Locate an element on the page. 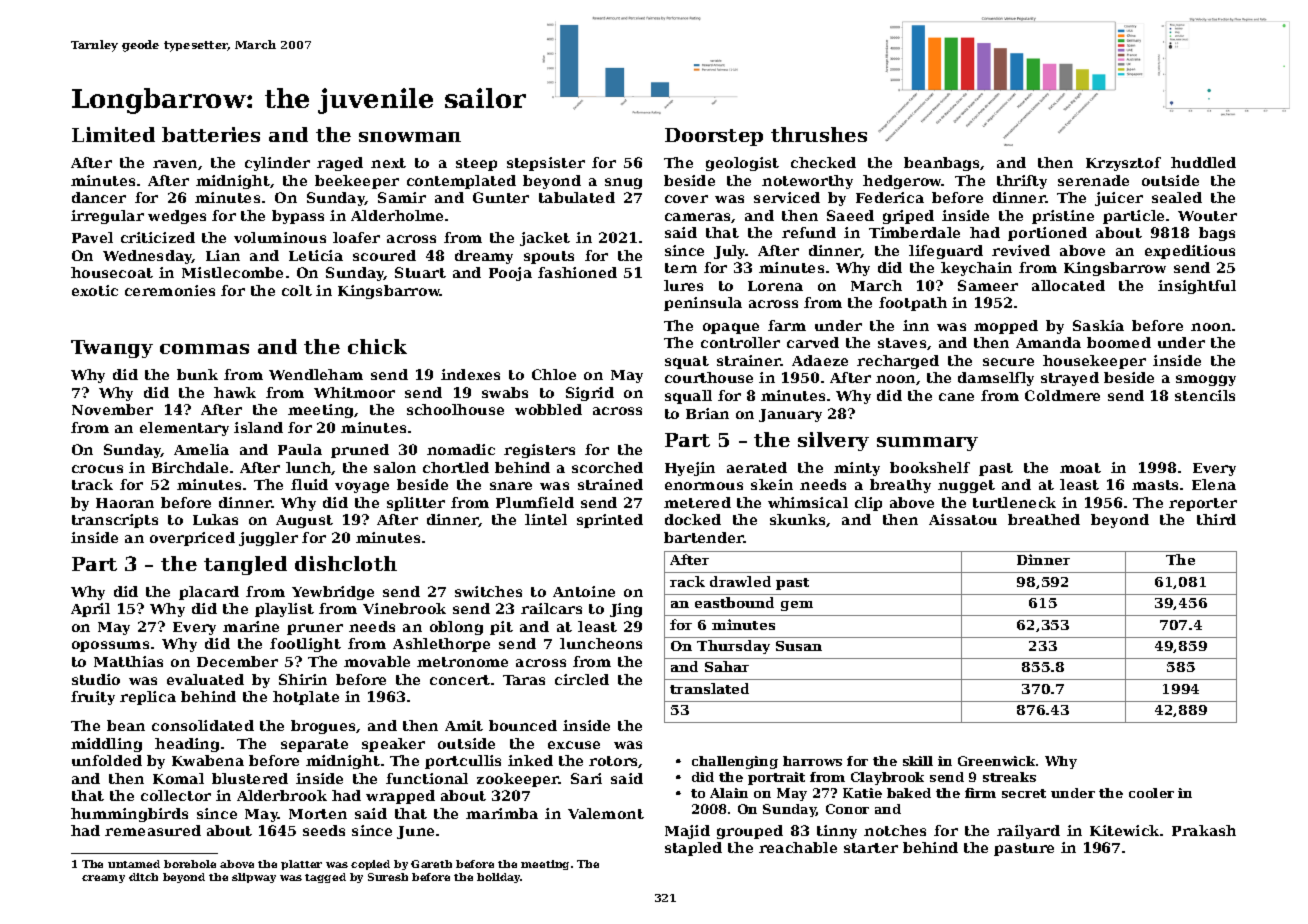  Doorstep is located at coordinates (714, 137).
